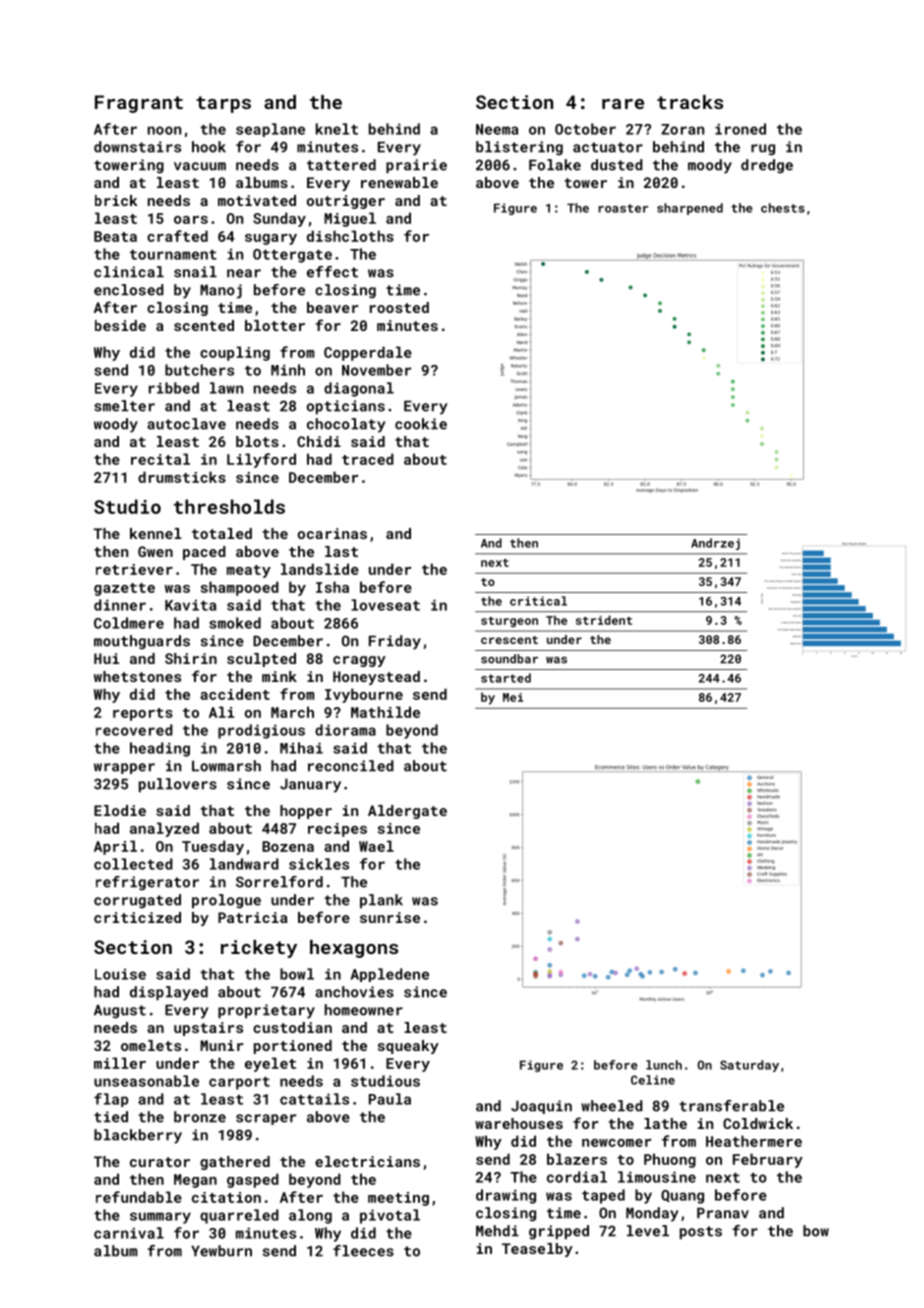 This image has width=924, height=1308. I want to click on Mei, so click(513, 697).
